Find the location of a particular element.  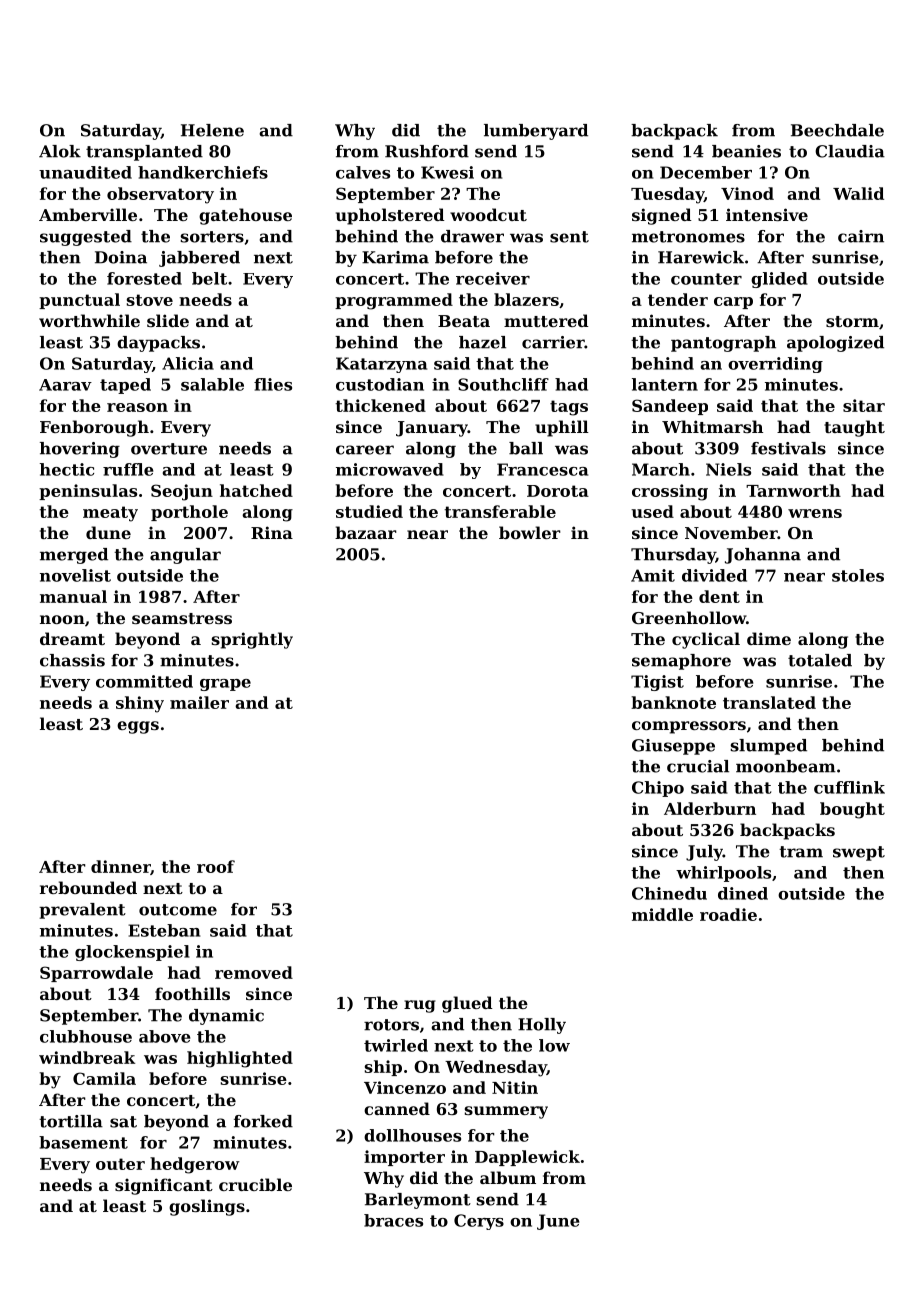

Chipo is located at coordinates (658, 789).
